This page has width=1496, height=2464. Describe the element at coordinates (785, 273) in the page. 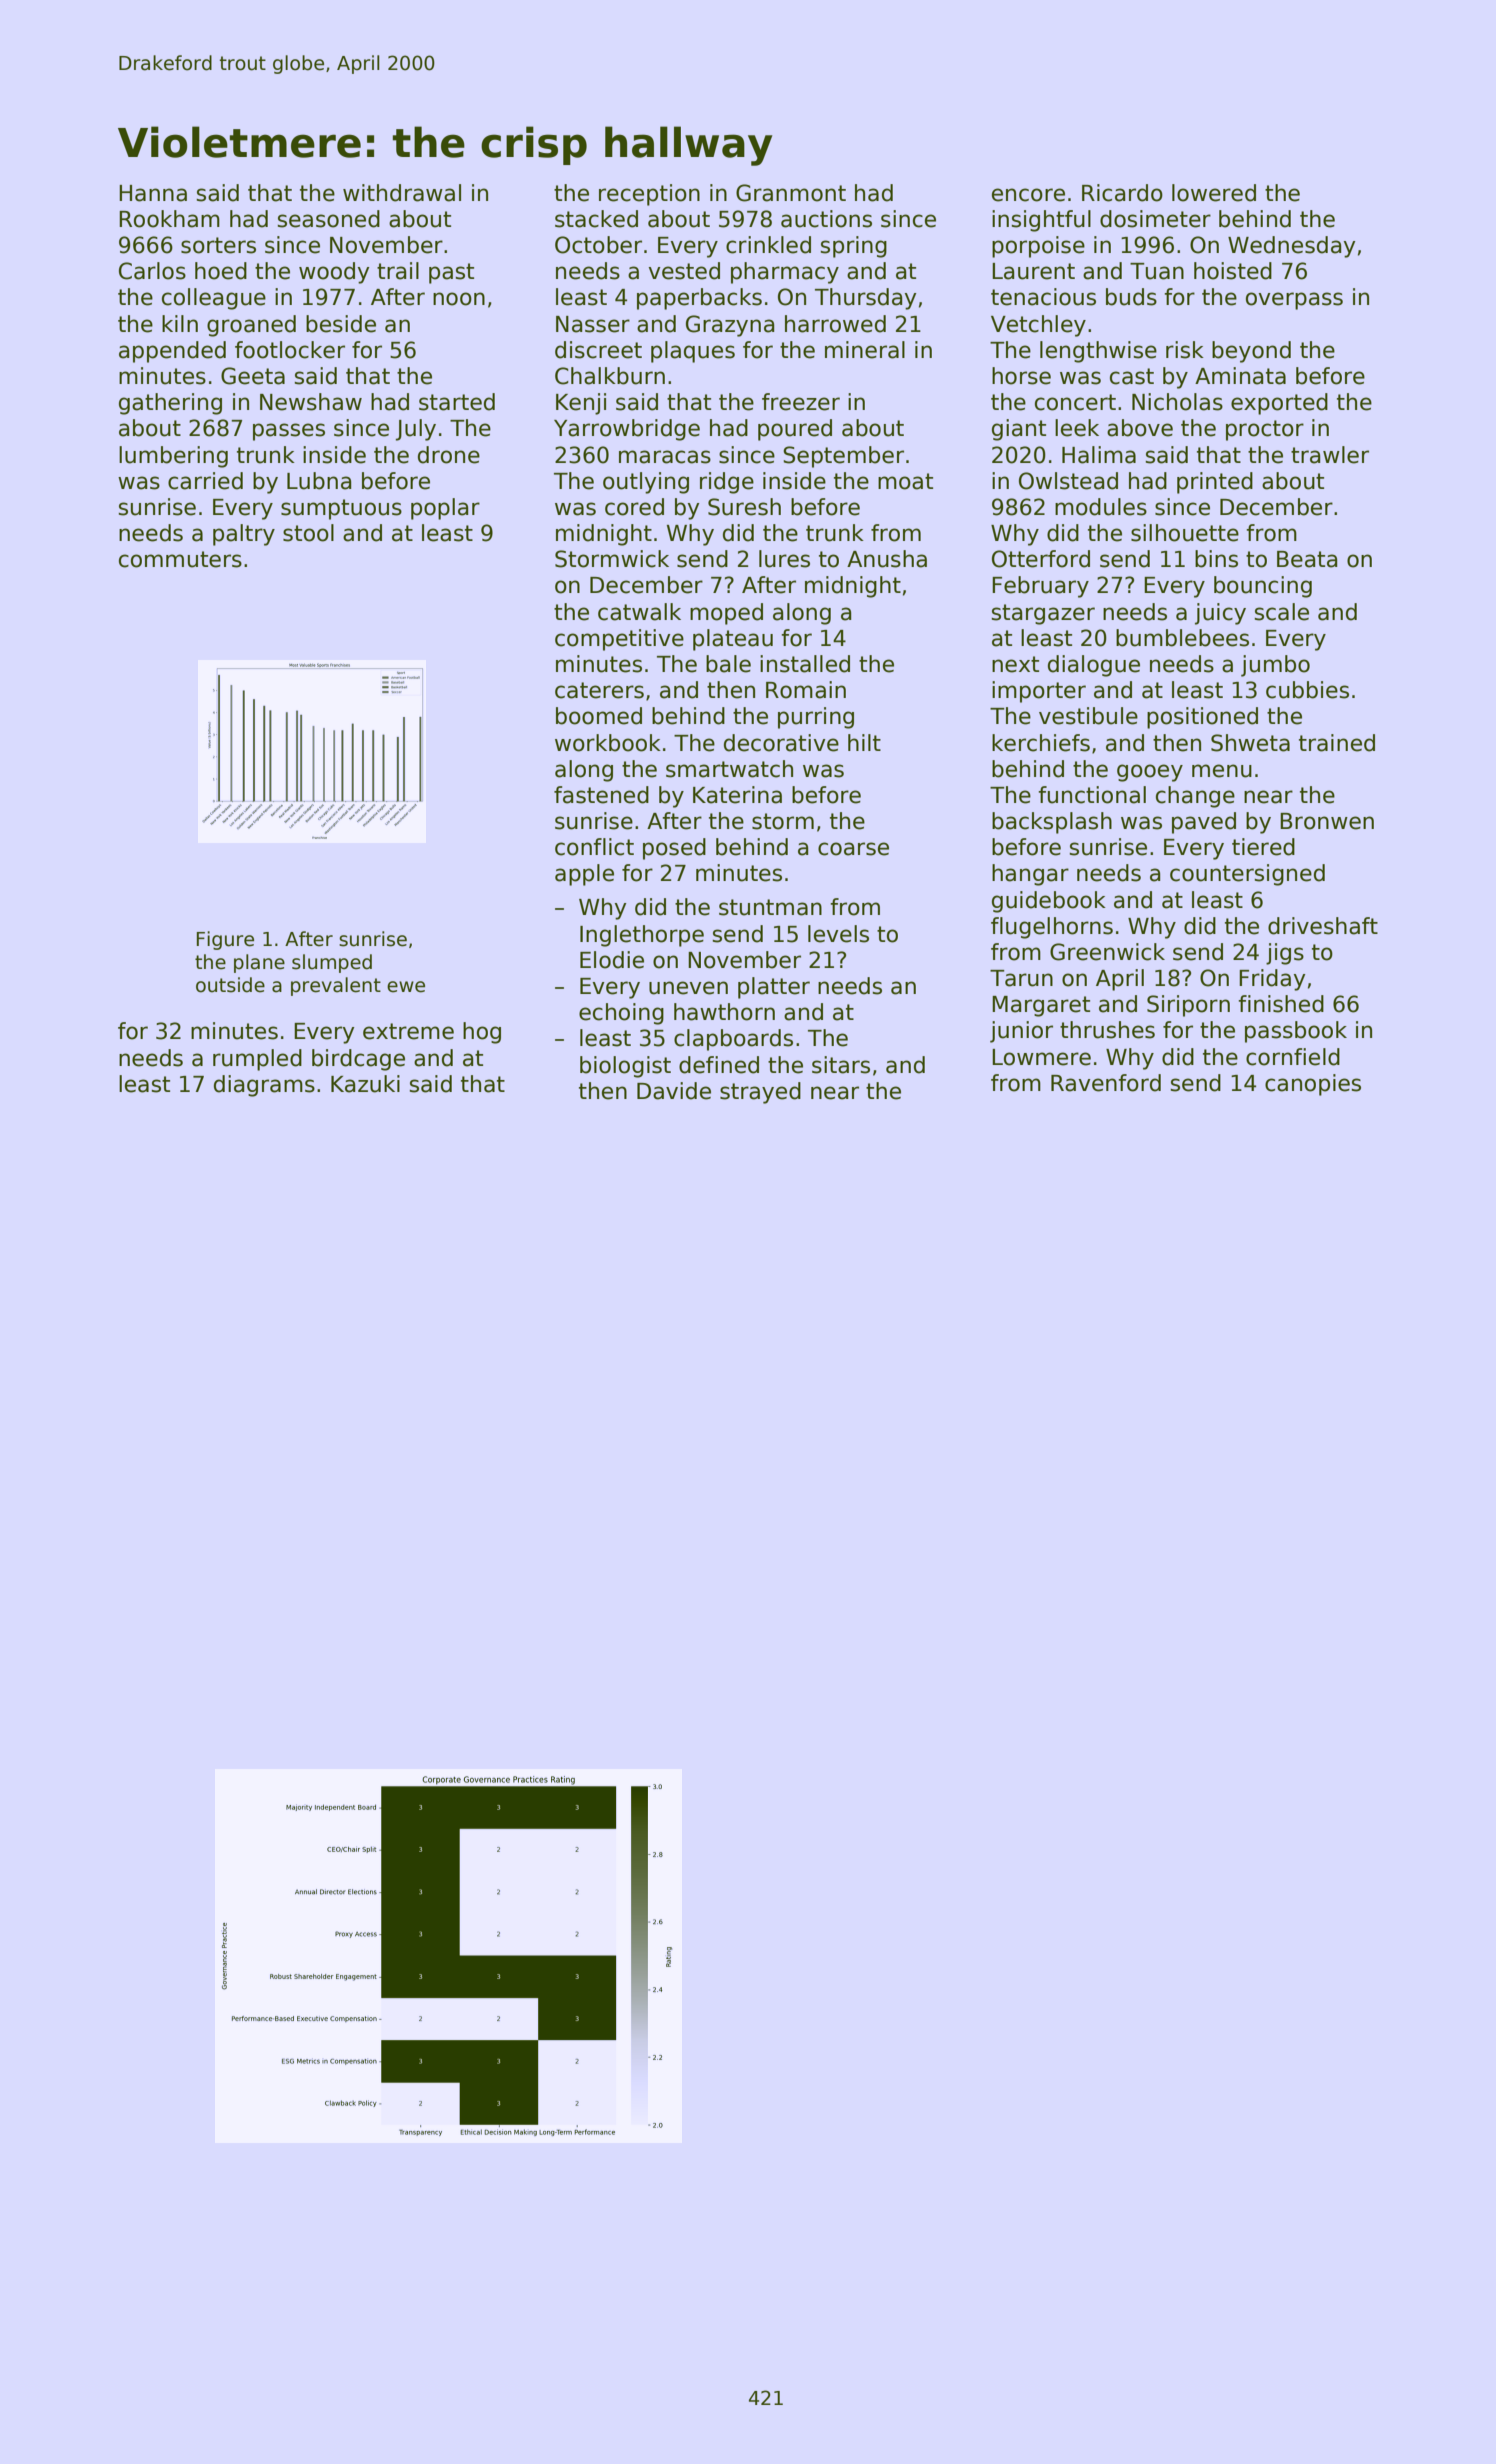

I see `pharmacy` at that location.
